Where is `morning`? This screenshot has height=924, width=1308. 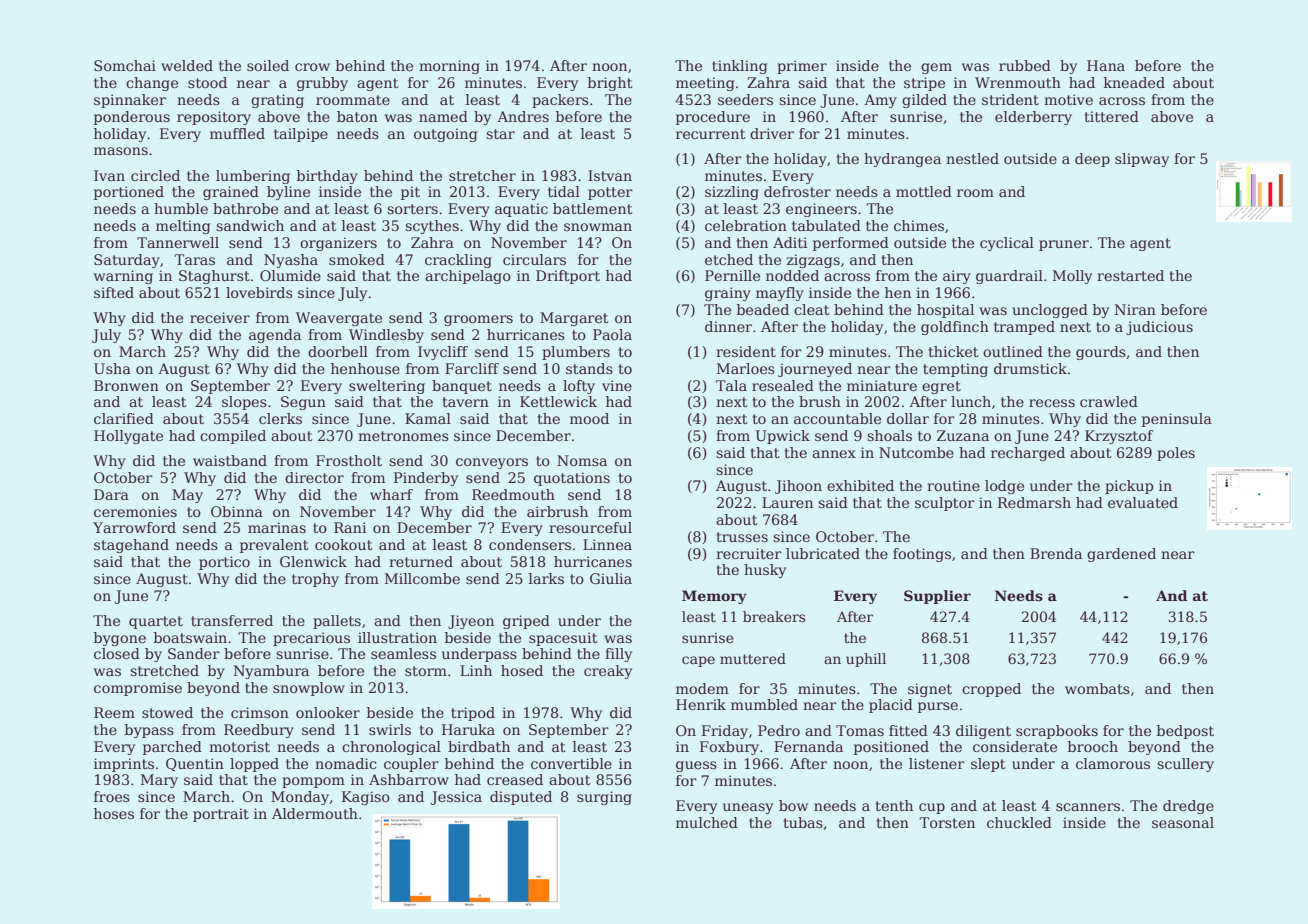 morning is located at coordinates (449, 67).
